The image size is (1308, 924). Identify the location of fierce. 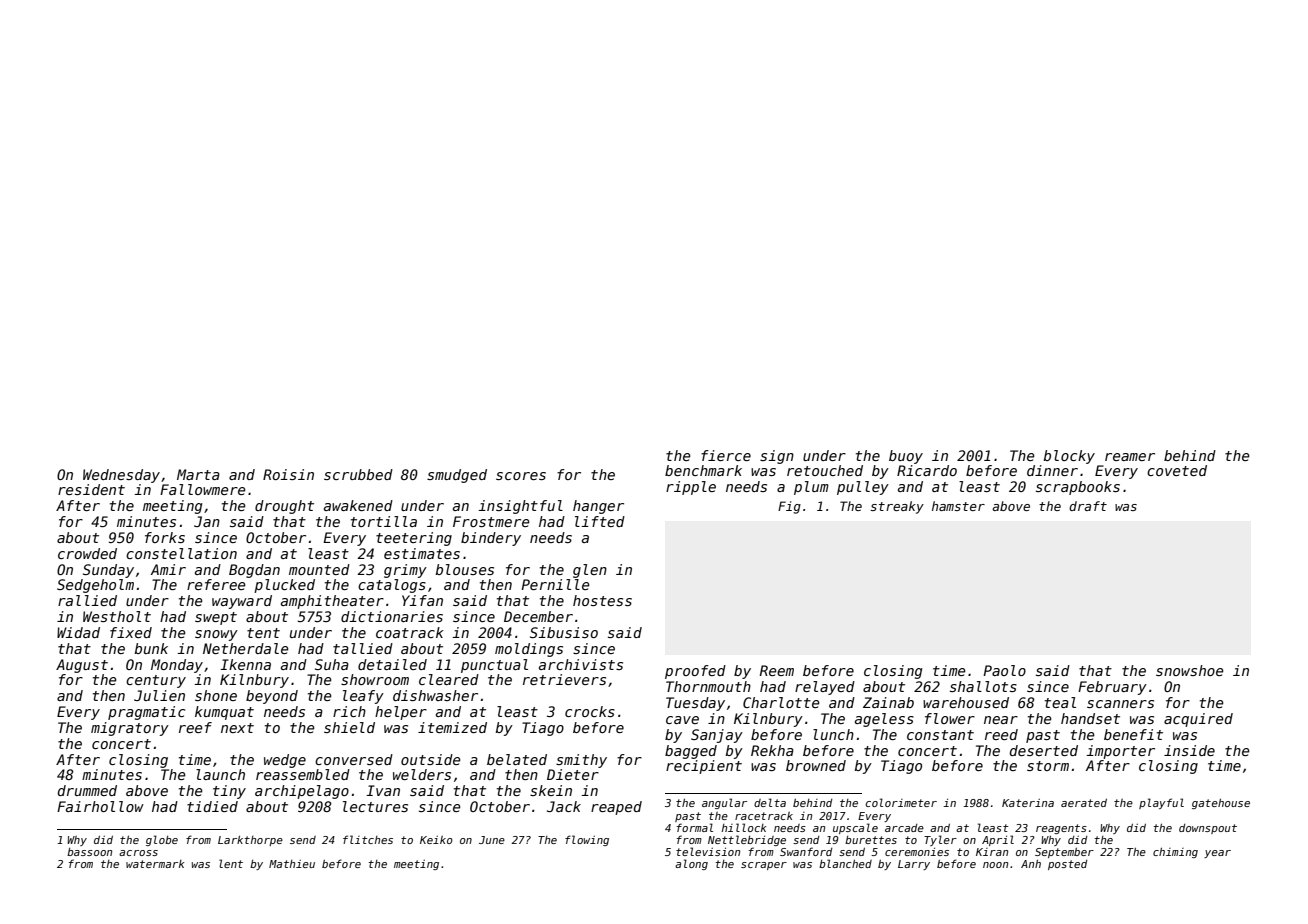
(726, 455).
